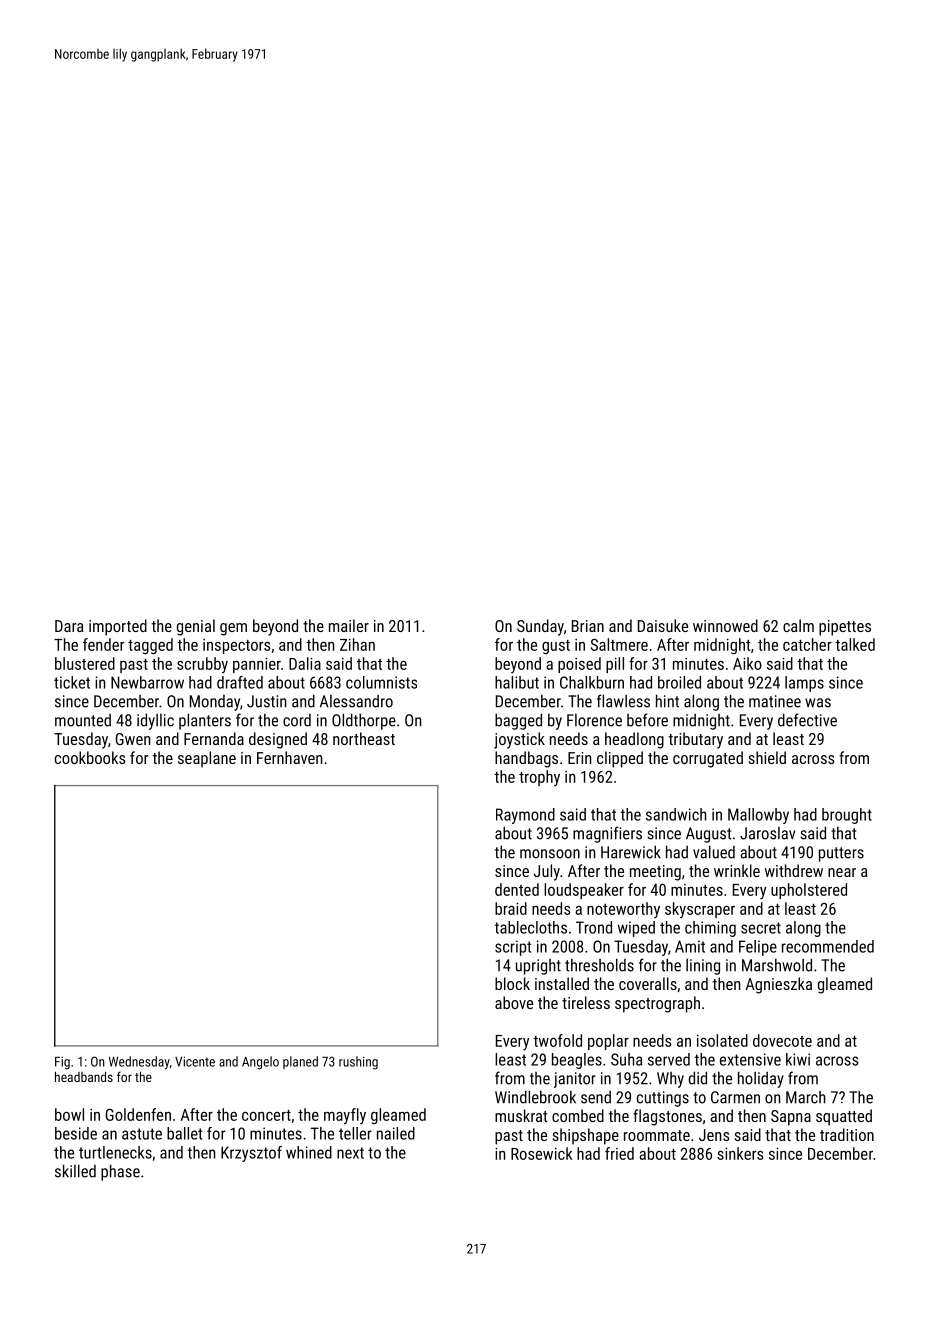 The height and width of the image is (1324, 933). Describe the element at coordinates (607, 834) in the image. I see `magnifiers` at that location.
